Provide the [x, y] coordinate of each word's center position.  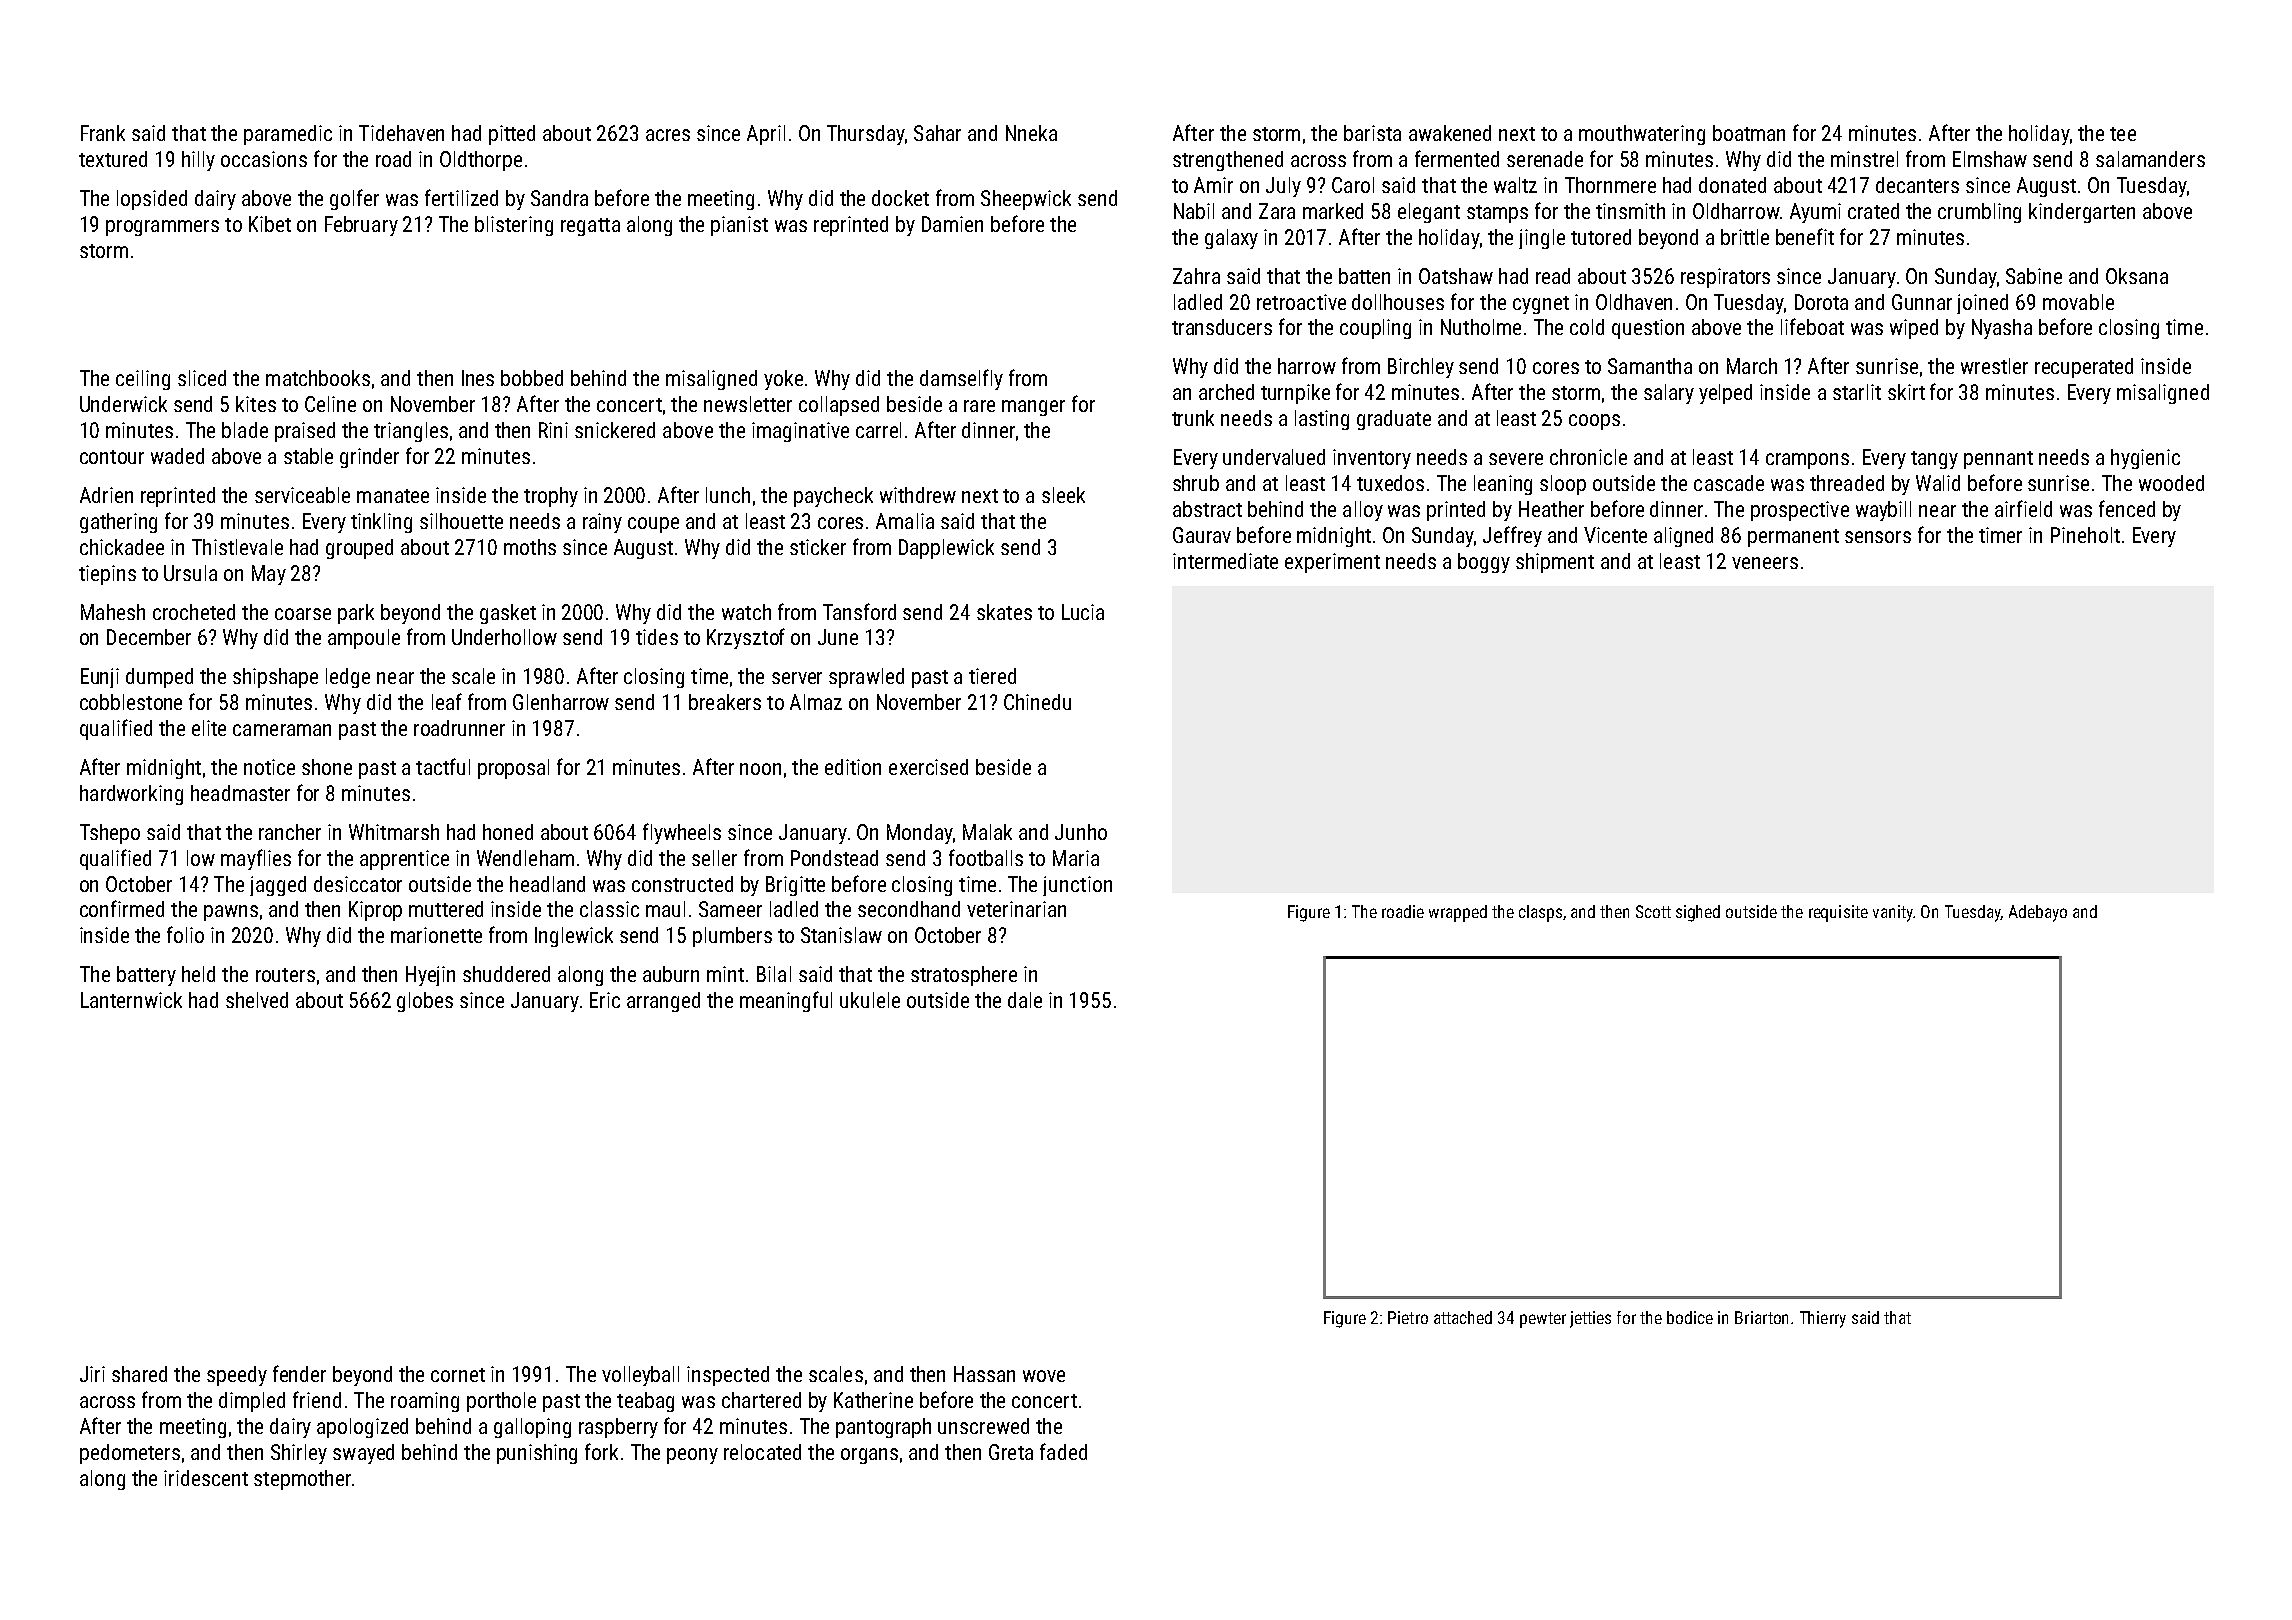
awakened [1450, 133]
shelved [257, 1000]
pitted [512, 135]
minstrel [1864, 159]
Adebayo [2038, 913]
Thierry [1823, 1319]
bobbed [532, 378]
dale [1025, 1000]
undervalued [1274, 457]
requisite [1838, 913]
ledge [348, 678]
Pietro [1408, 1317]
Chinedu [1037, 702]
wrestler [1994, 366]
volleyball [640, 1376]
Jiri [92, 1374]
